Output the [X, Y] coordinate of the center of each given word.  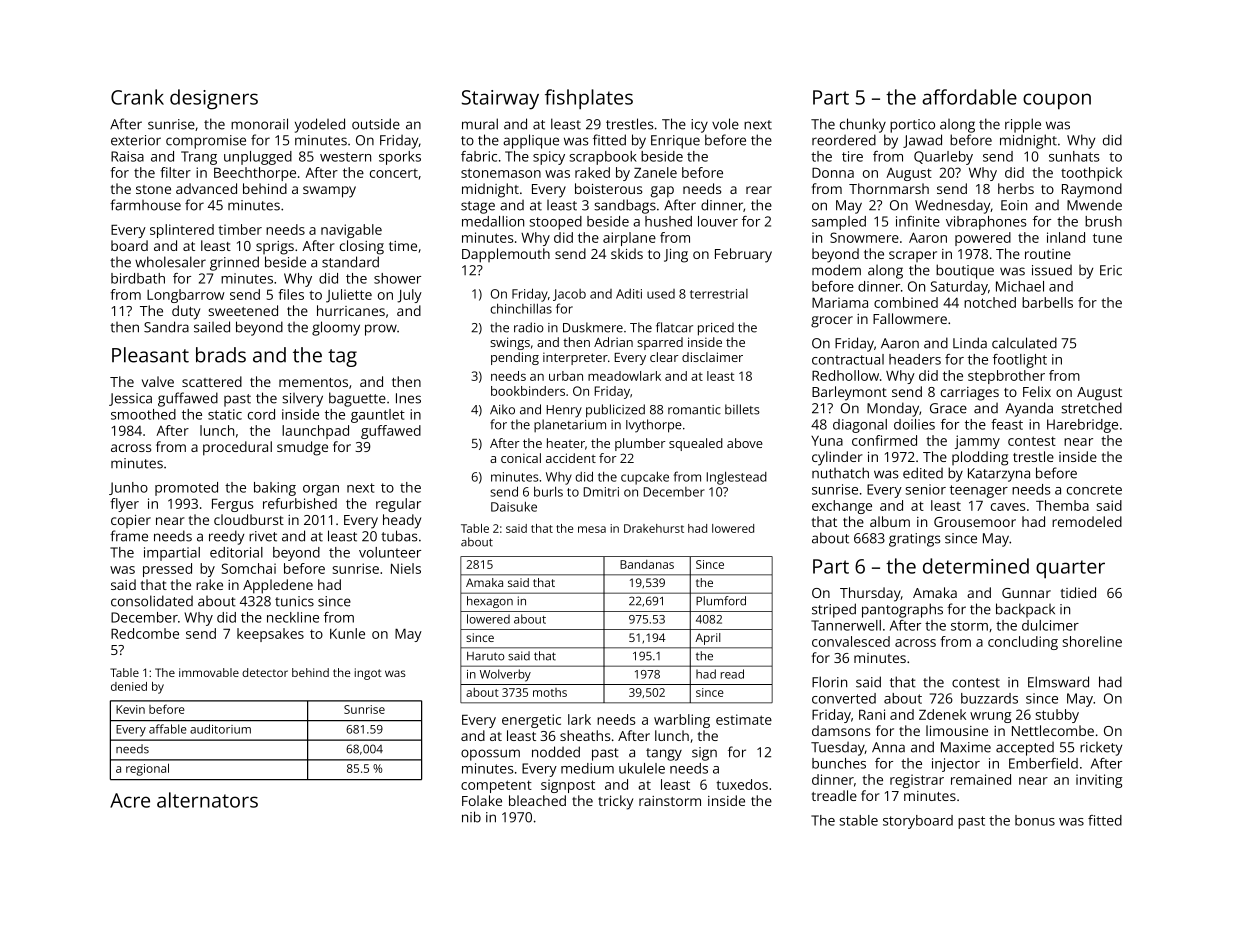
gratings [915, 540]
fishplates [589, 99]
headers [915, 359]
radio [529, 327]
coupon [1057, 101]
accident [571, 458]
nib [471, 817]
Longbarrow [186, 296]
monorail [259, 124]
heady [402, 521]
